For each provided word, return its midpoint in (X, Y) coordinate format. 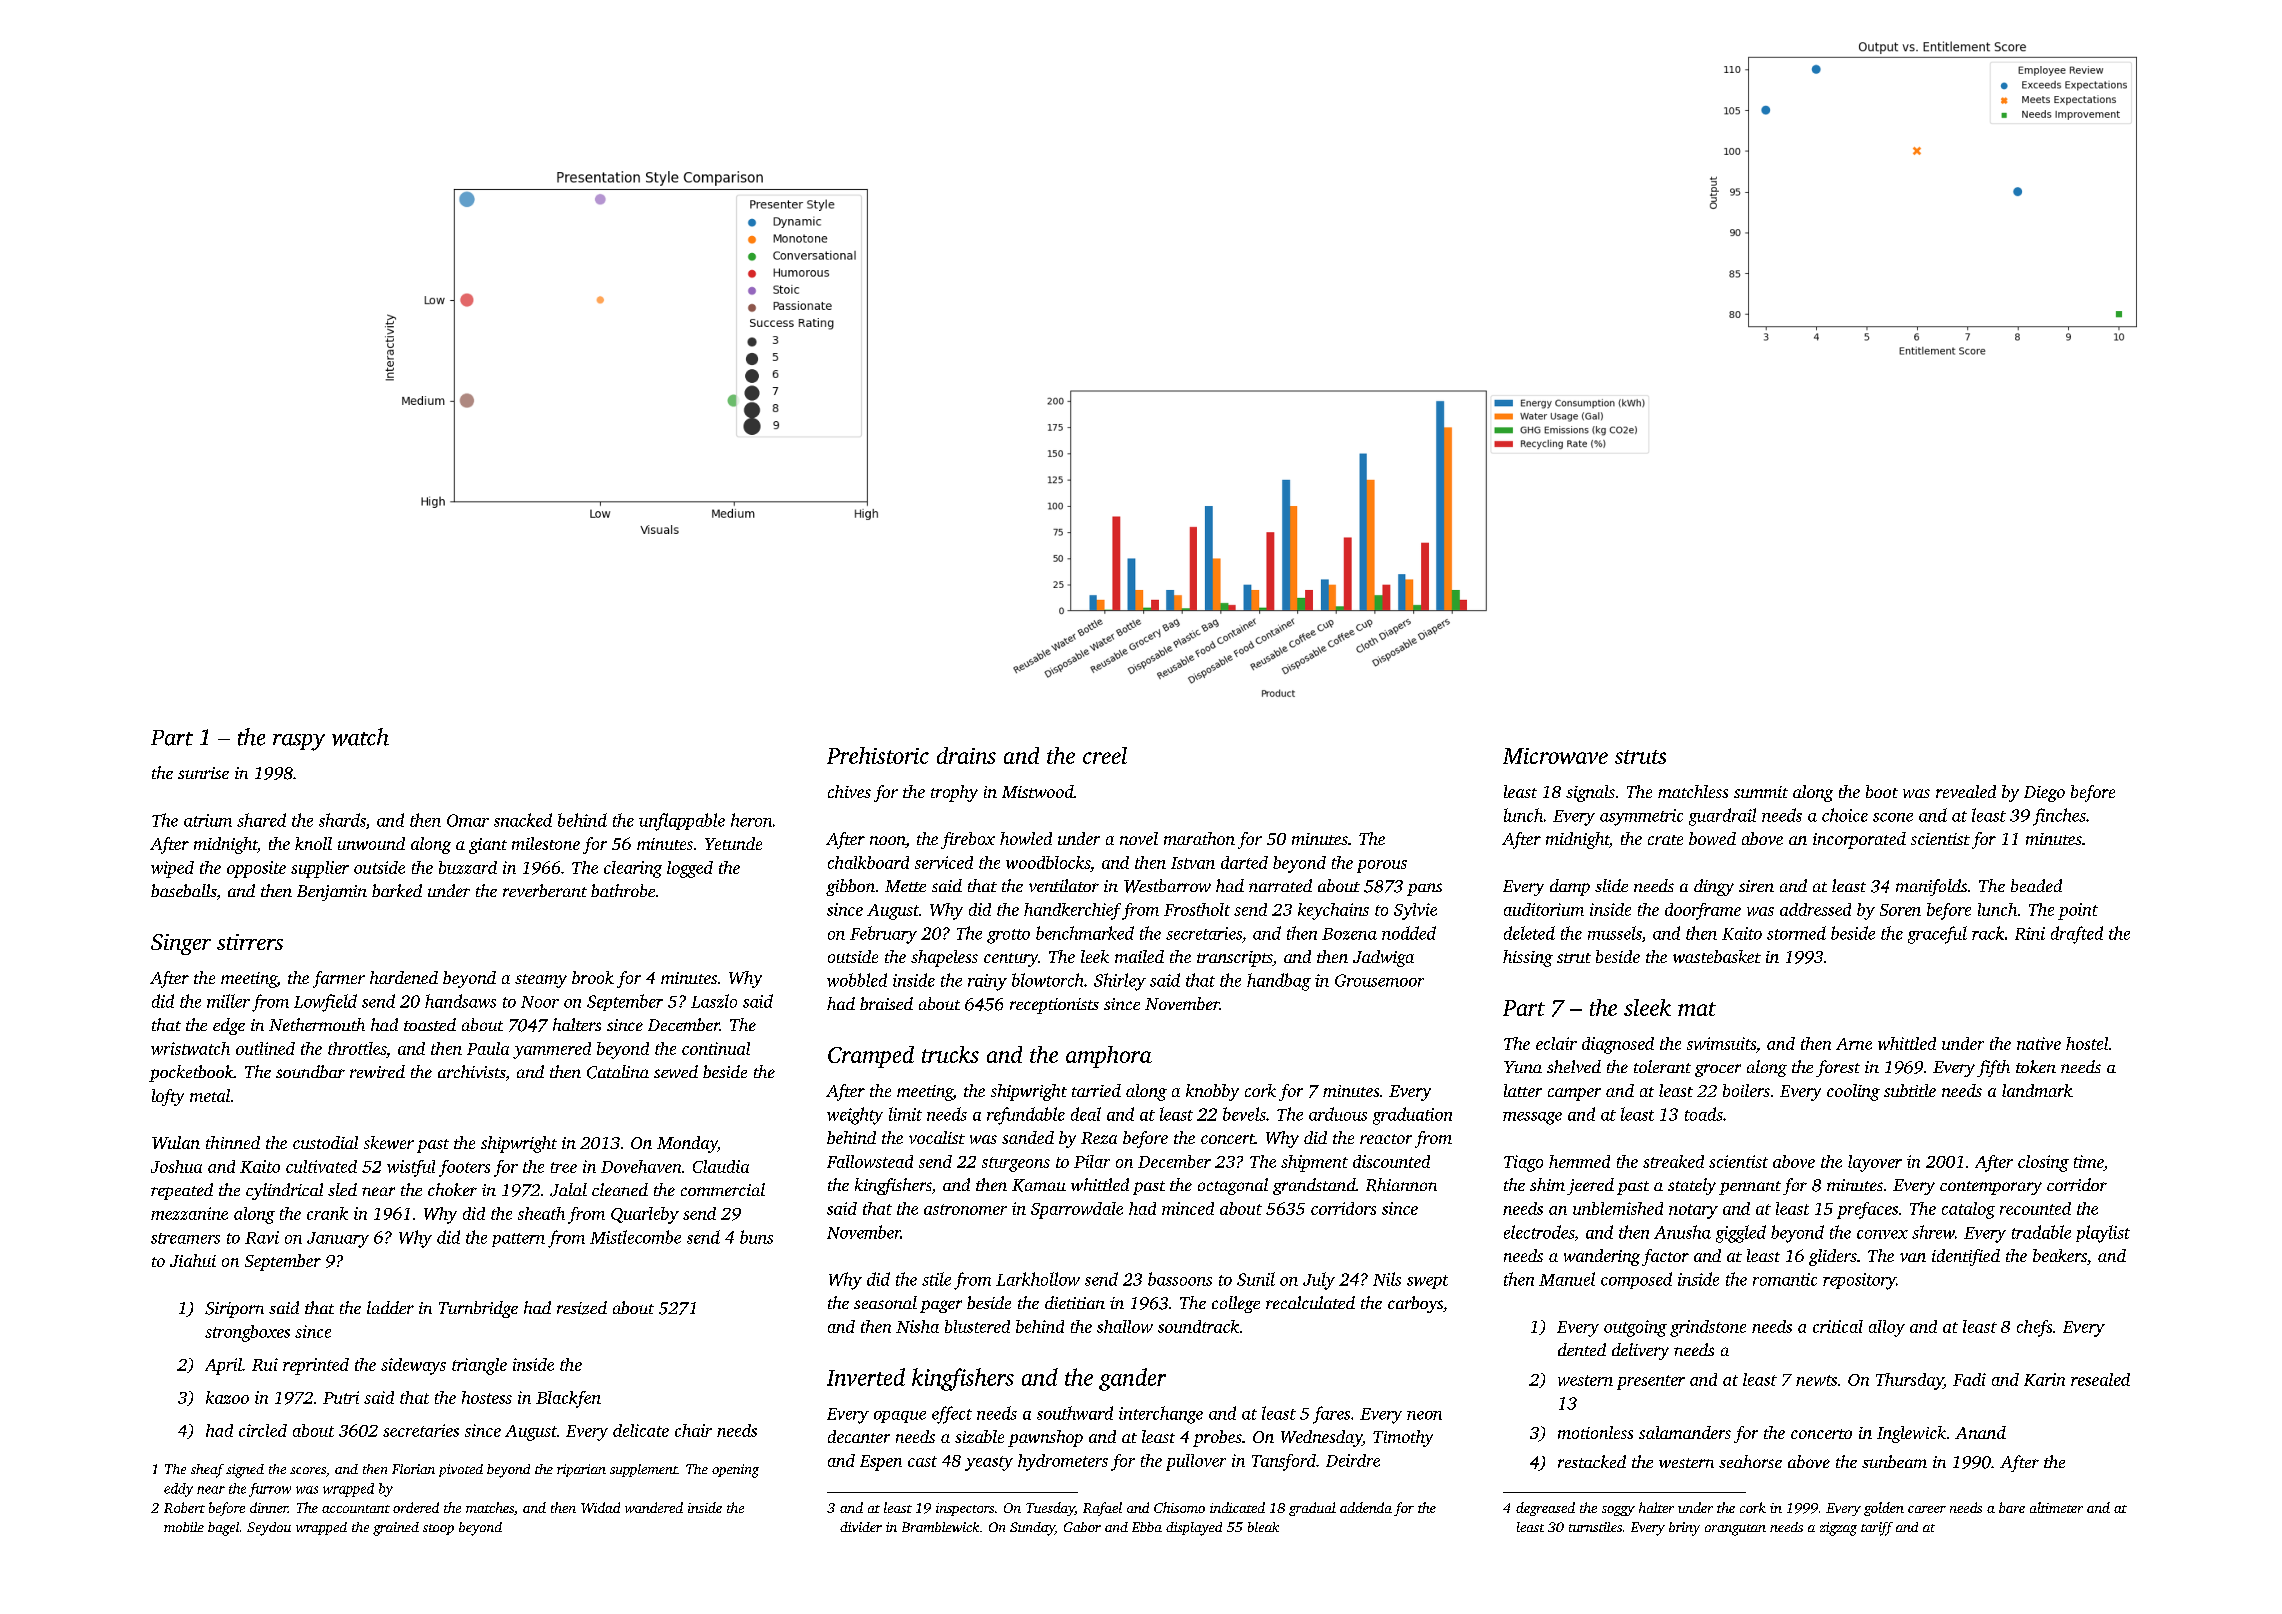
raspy (299, 742)
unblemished (1618, 1208)
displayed (1194, 1529)
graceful (1937, 935)
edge (229, 1026)
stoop (438, 1529)
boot (1882, 791)
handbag (1279, 982)
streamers (185, 1238)
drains (966, 755)
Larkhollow (1038, 1279)
